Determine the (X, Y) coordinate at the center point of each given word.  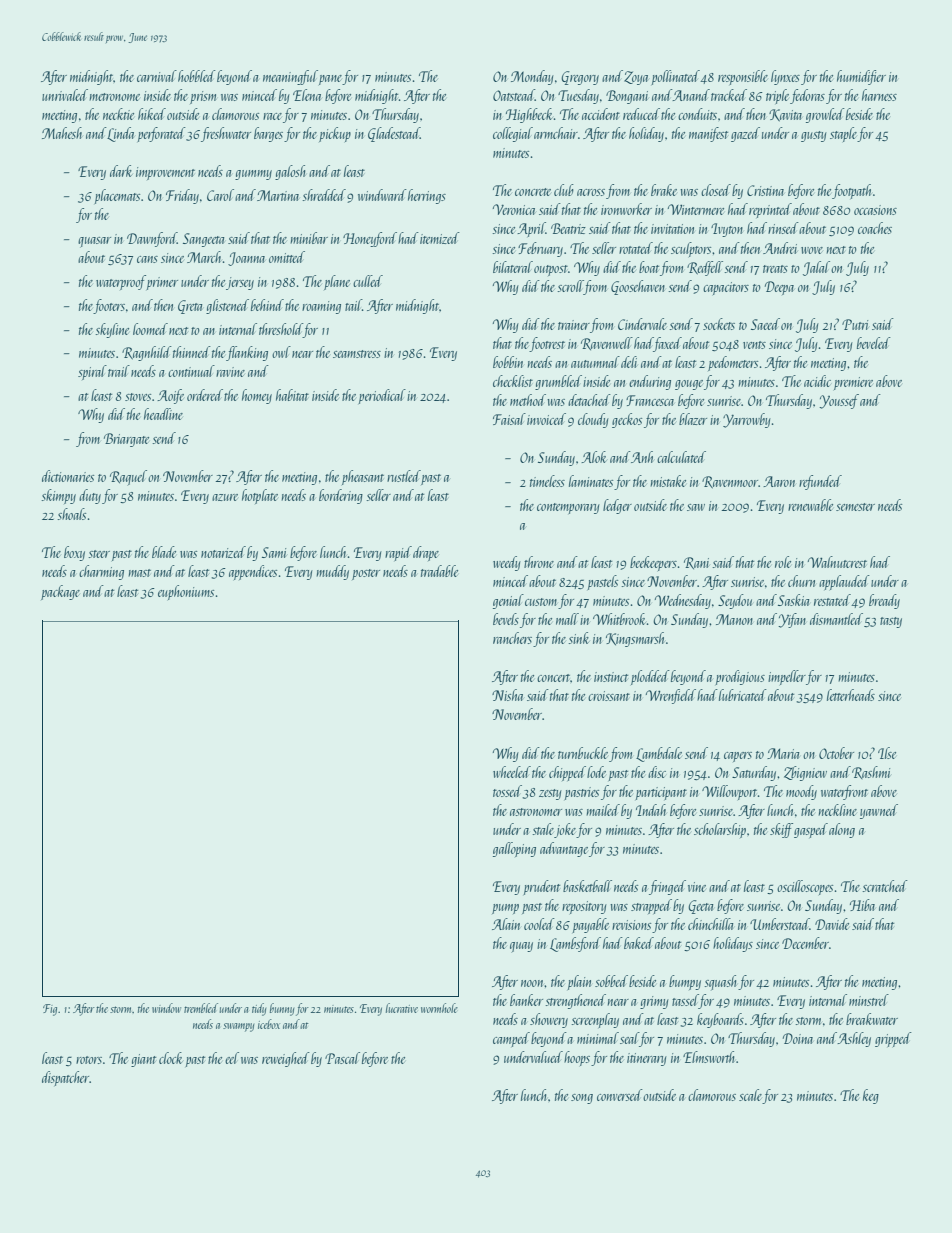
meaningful (290, 77)
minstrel (869, 1000)
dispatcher (66, 1078)
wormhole (439, 1008)
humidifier (861, 77)
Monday (532, 77)
